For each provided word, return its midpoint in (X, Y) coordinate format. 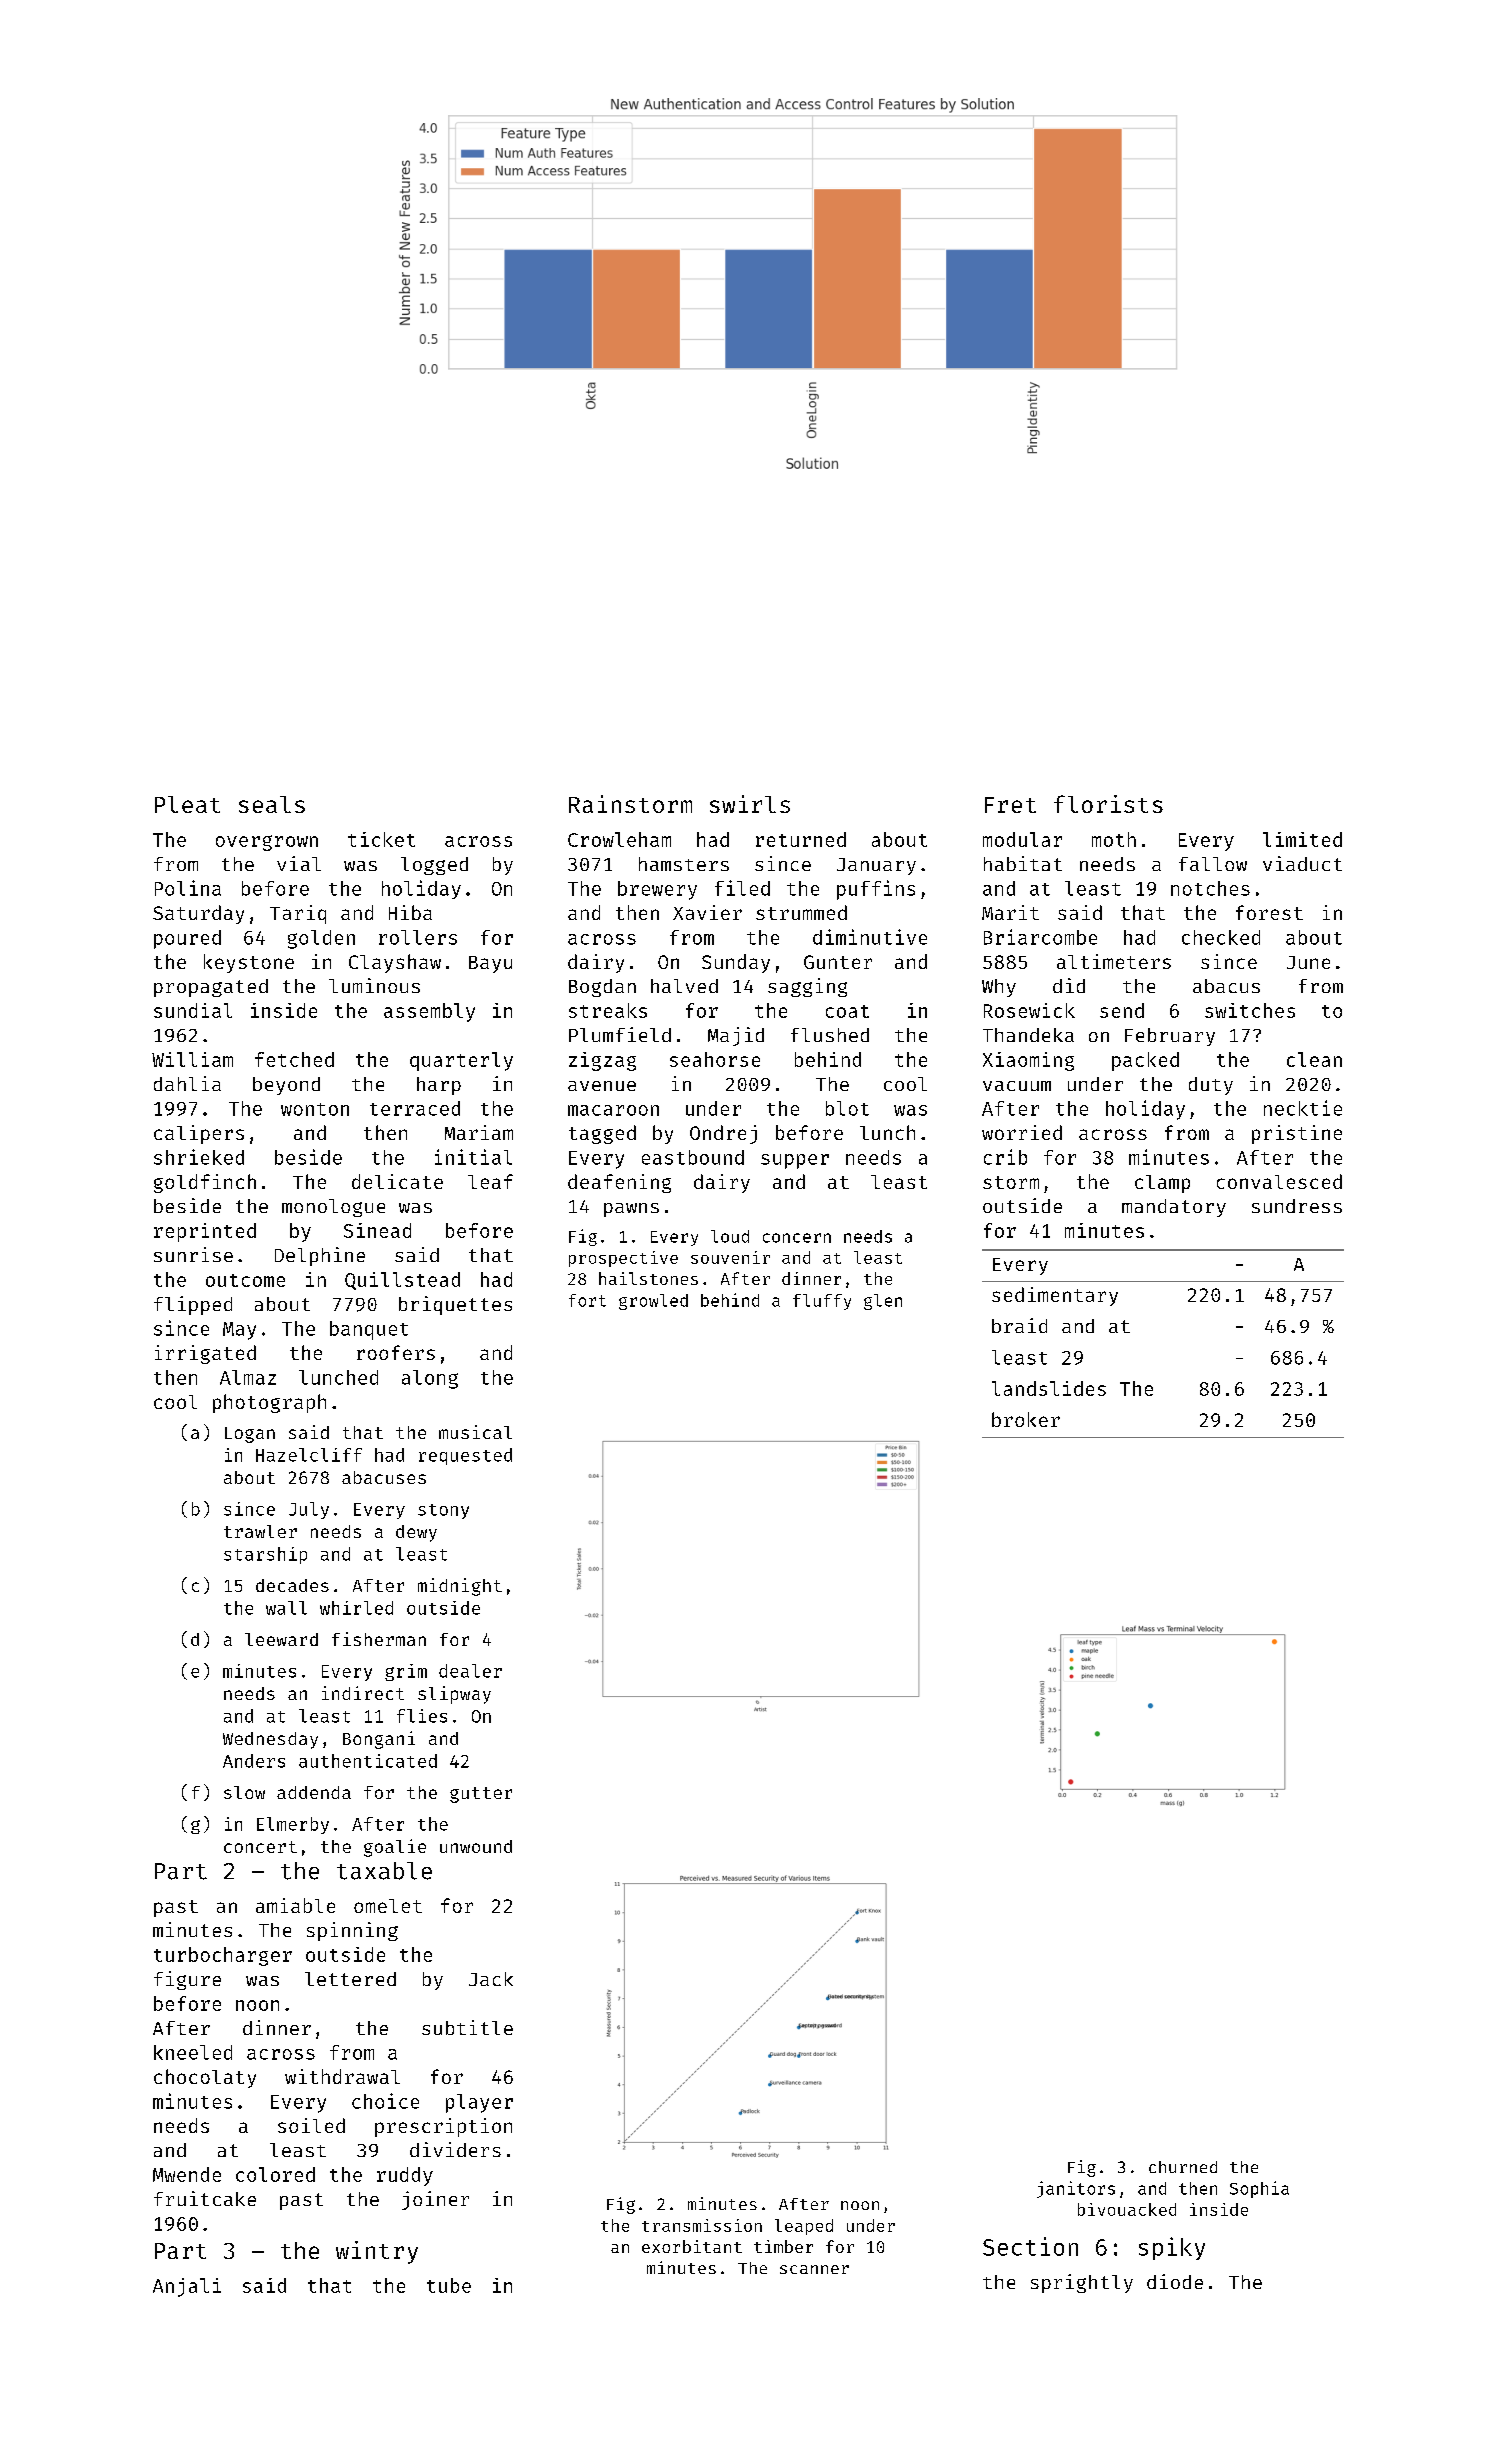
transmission (702, 2225)
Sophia (1259, 2189)
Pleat (187, 804)
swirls (750, 804)
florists (1108, 804)
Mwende (187, 2174)
